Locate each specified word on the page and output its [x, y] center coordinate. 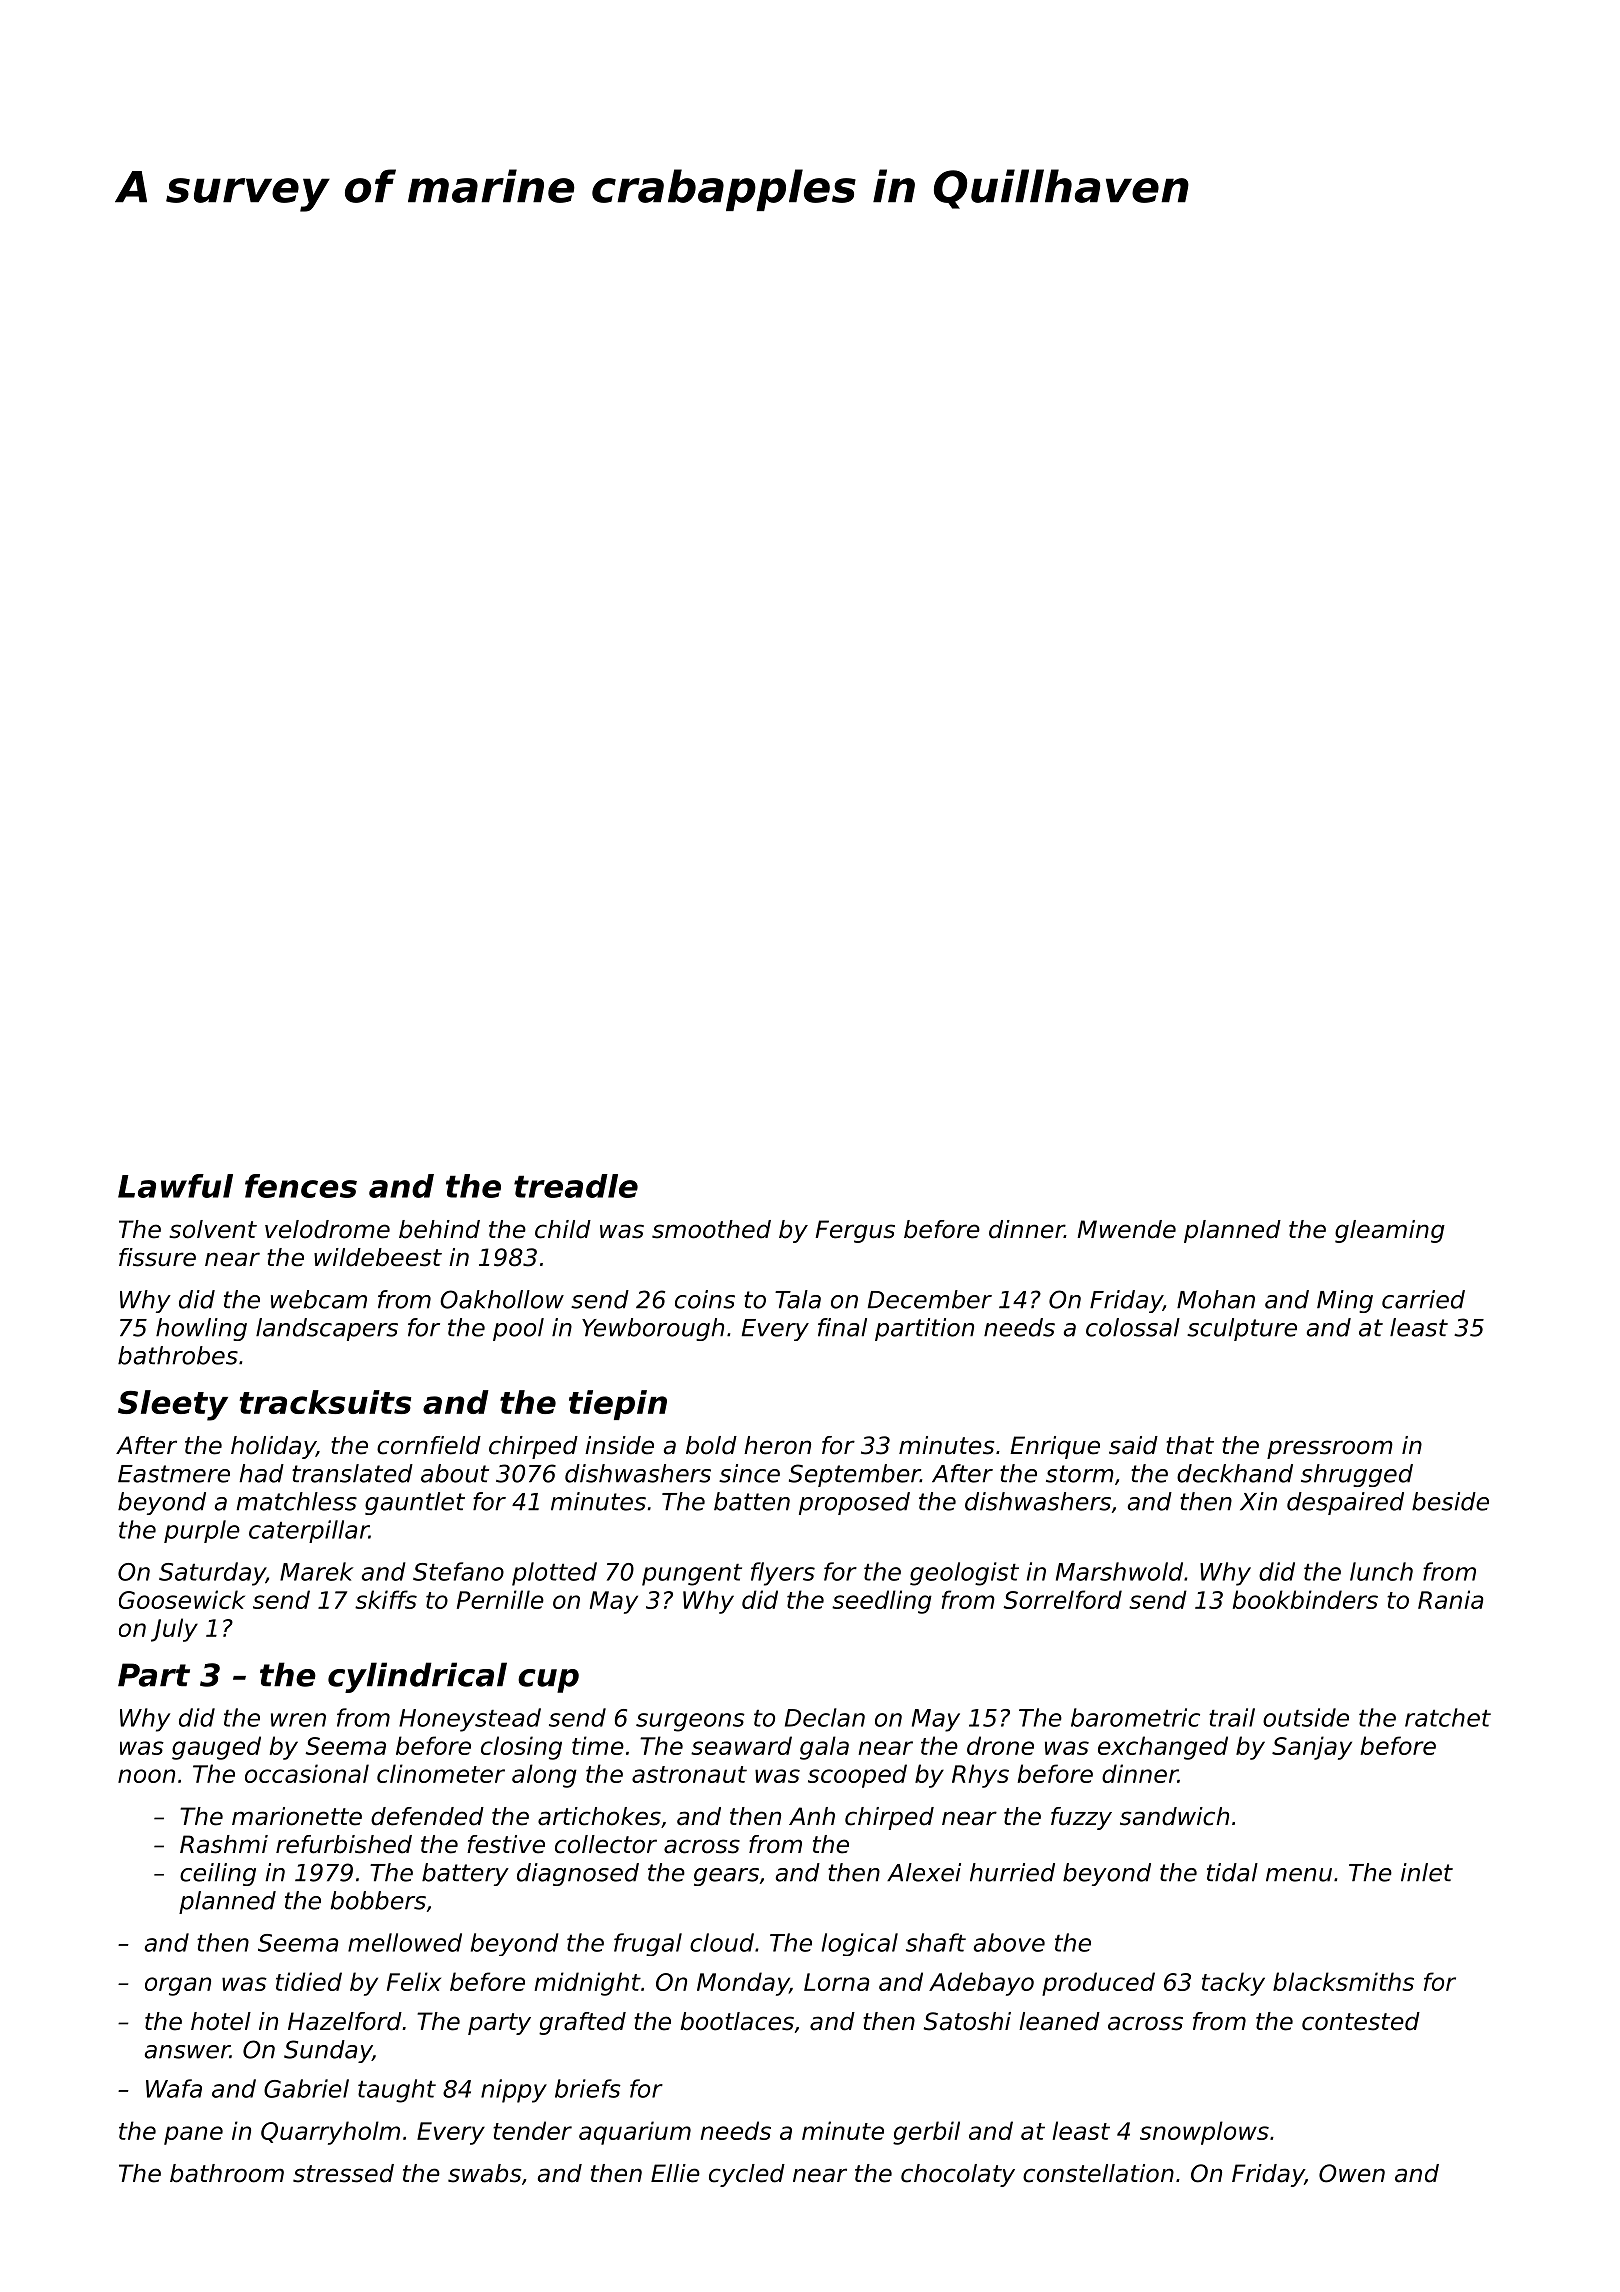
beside [1450, 1501]
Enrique [1055, 1447]
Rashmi [224, 1844]
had [261, 1473]
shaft [936, 1942]
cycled [747, 2175]
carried [1423, 1299]
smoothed [711, 1229]
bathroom [227, 2173]
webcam [319, 1299]
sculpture [1242, 1329]
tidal [1232, 1872]
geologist [964, 1574]
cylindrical [417, 1677]
